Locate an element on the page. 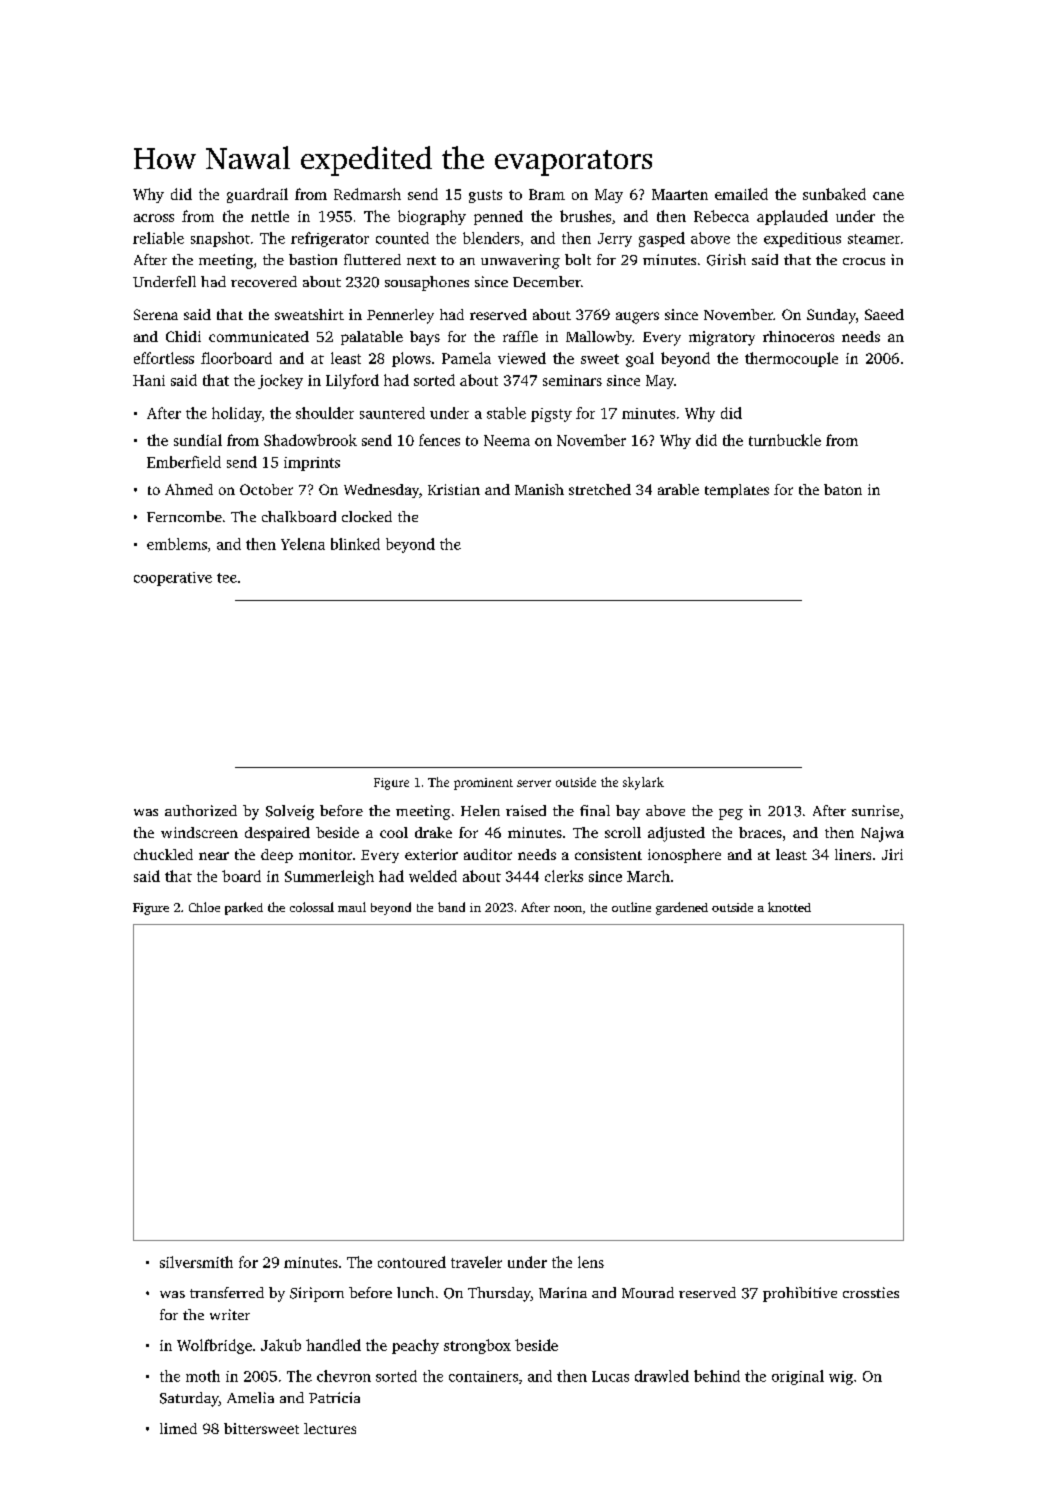 Image resolution: width=1037 pixels, height=1502 pixels. Chloe is located at coordinates (204, 907).
